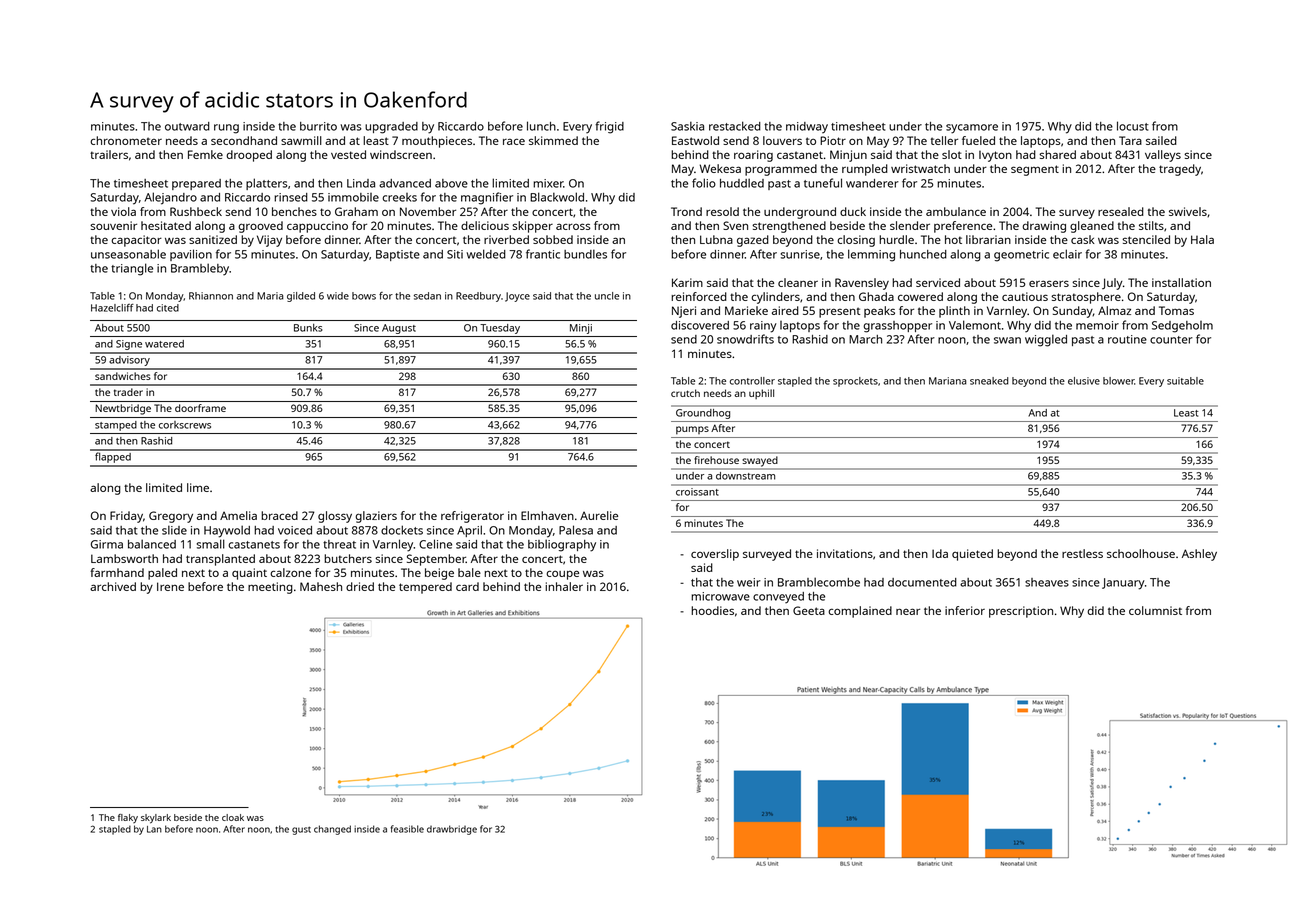 The image size is (1308, 924). I want to click on feasible, so click(407, 829).
